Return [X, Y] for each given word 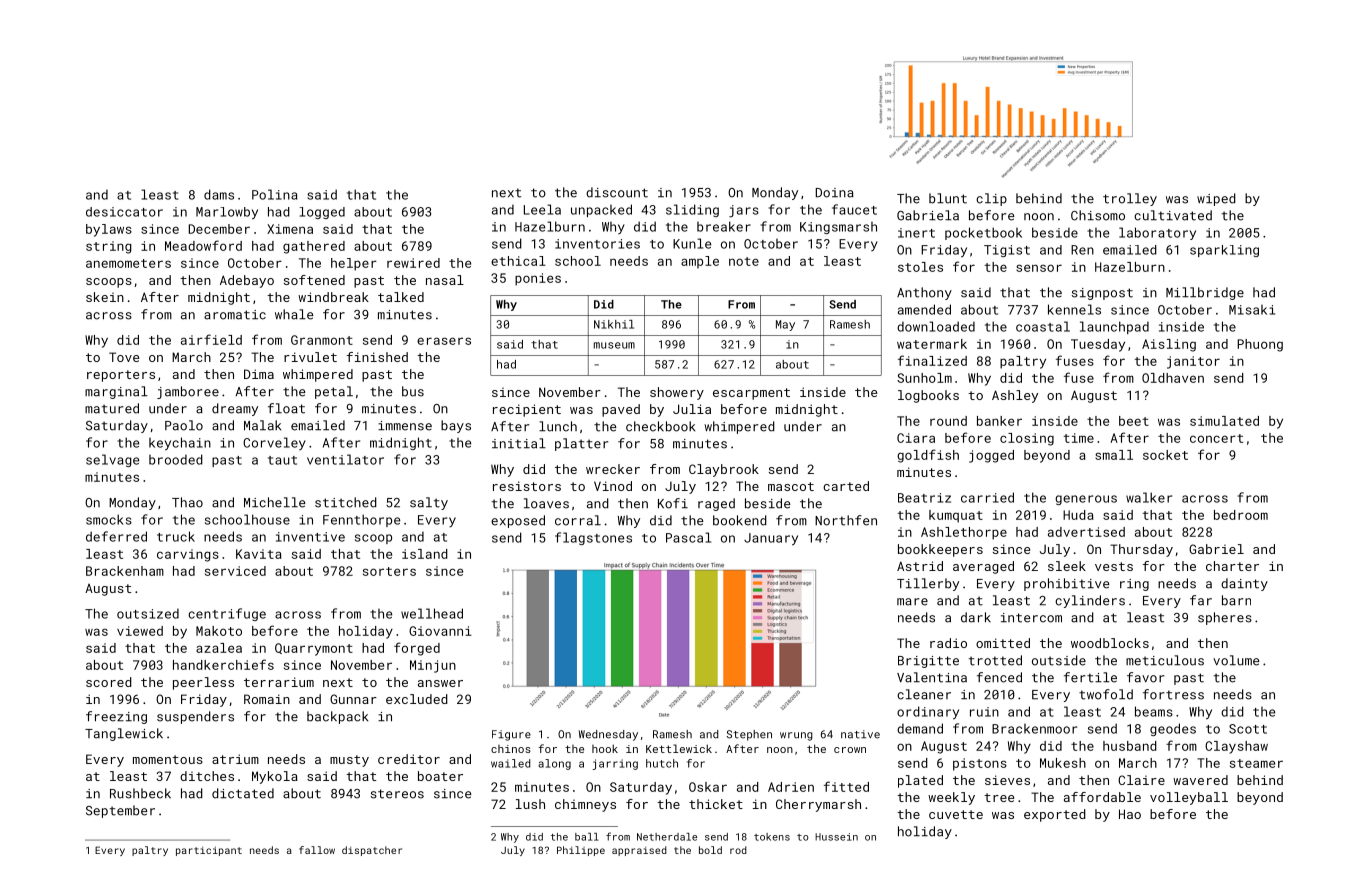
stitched [346, 502]
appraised [639, 851]
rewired [413, 263]
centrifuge [227, 614]
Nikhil [614, 324]
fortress [1173, 694]
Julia [692, 409]
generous [1086, 500]
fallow [317, 850]
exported [1055, 815]
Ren [1082, 250]
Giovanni [440, 631]
